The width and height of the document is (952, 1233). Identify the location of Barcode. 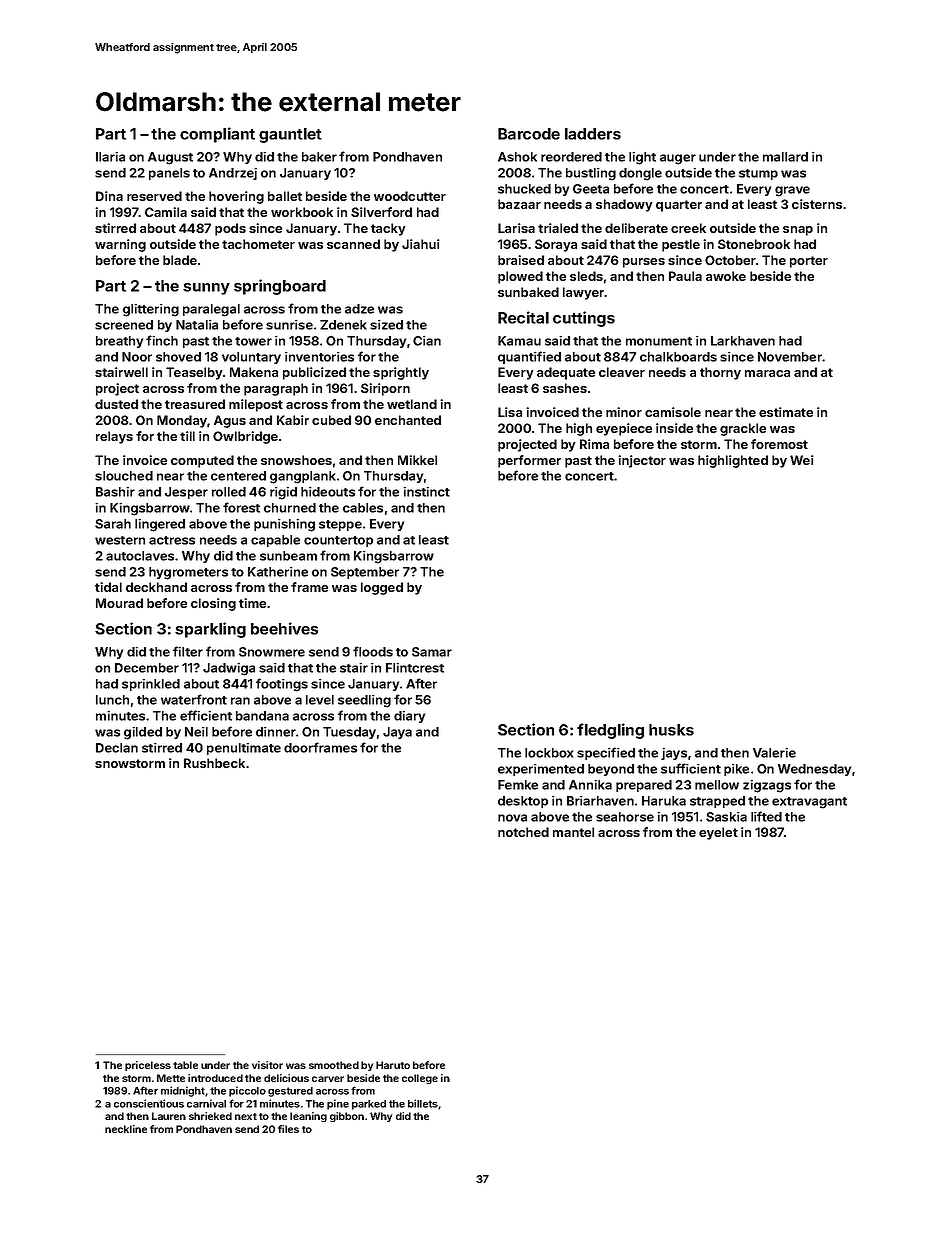
(529, 134).
